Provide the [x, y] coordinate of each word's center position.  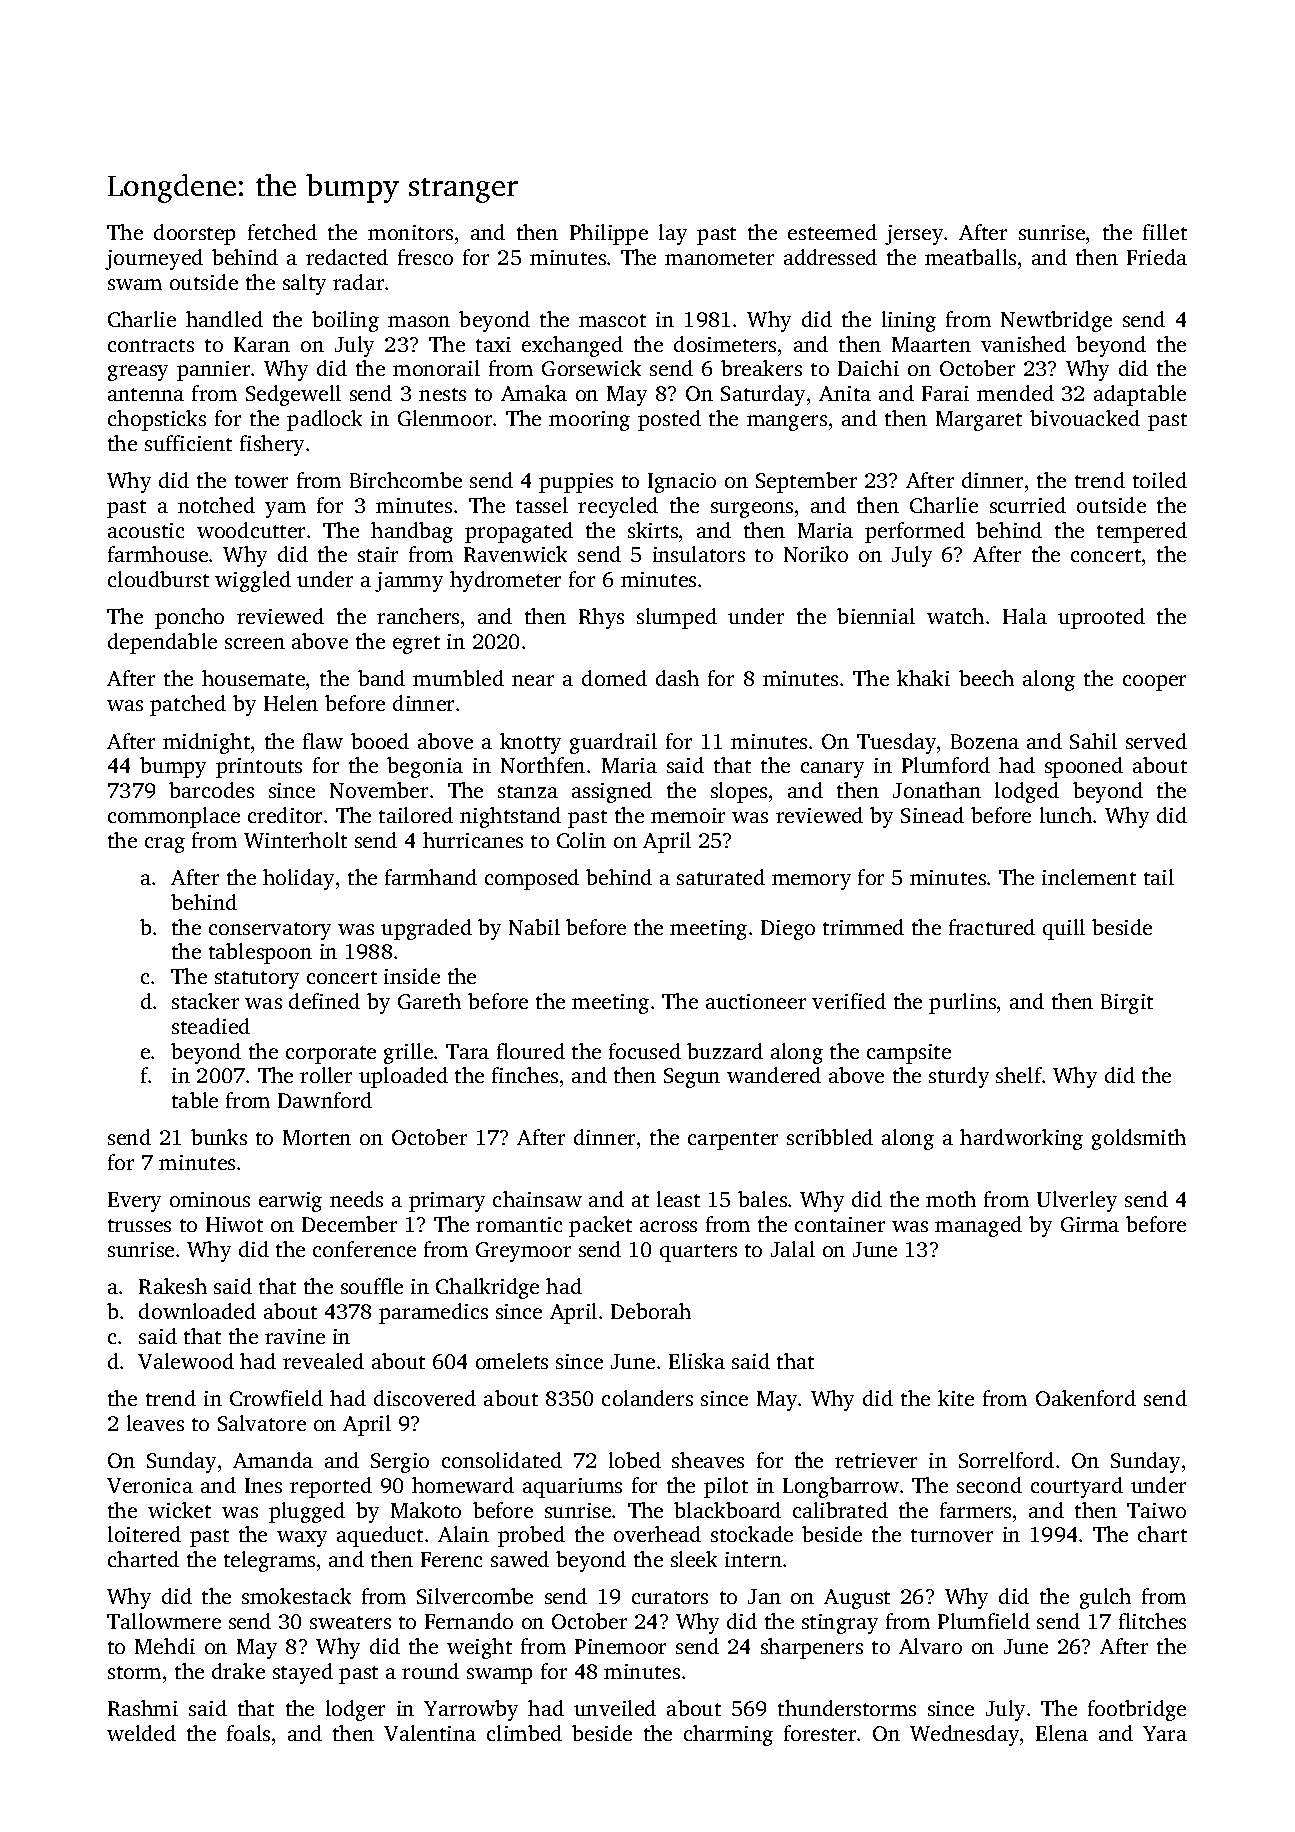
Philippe [609, 234]
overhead [657, 1534]
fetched [282, 232]
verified [849, 1001]
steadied [211, 1026]
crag [165, 845]
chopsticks [157, 420]
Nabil [534, 927]
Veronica [150, 1485]
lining [909, 321]
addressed [830, 257]
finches [525, 1075]
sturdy [959, 1077]
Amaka [534, 393]
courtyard [1077, 1487]
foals [248, 1733]
